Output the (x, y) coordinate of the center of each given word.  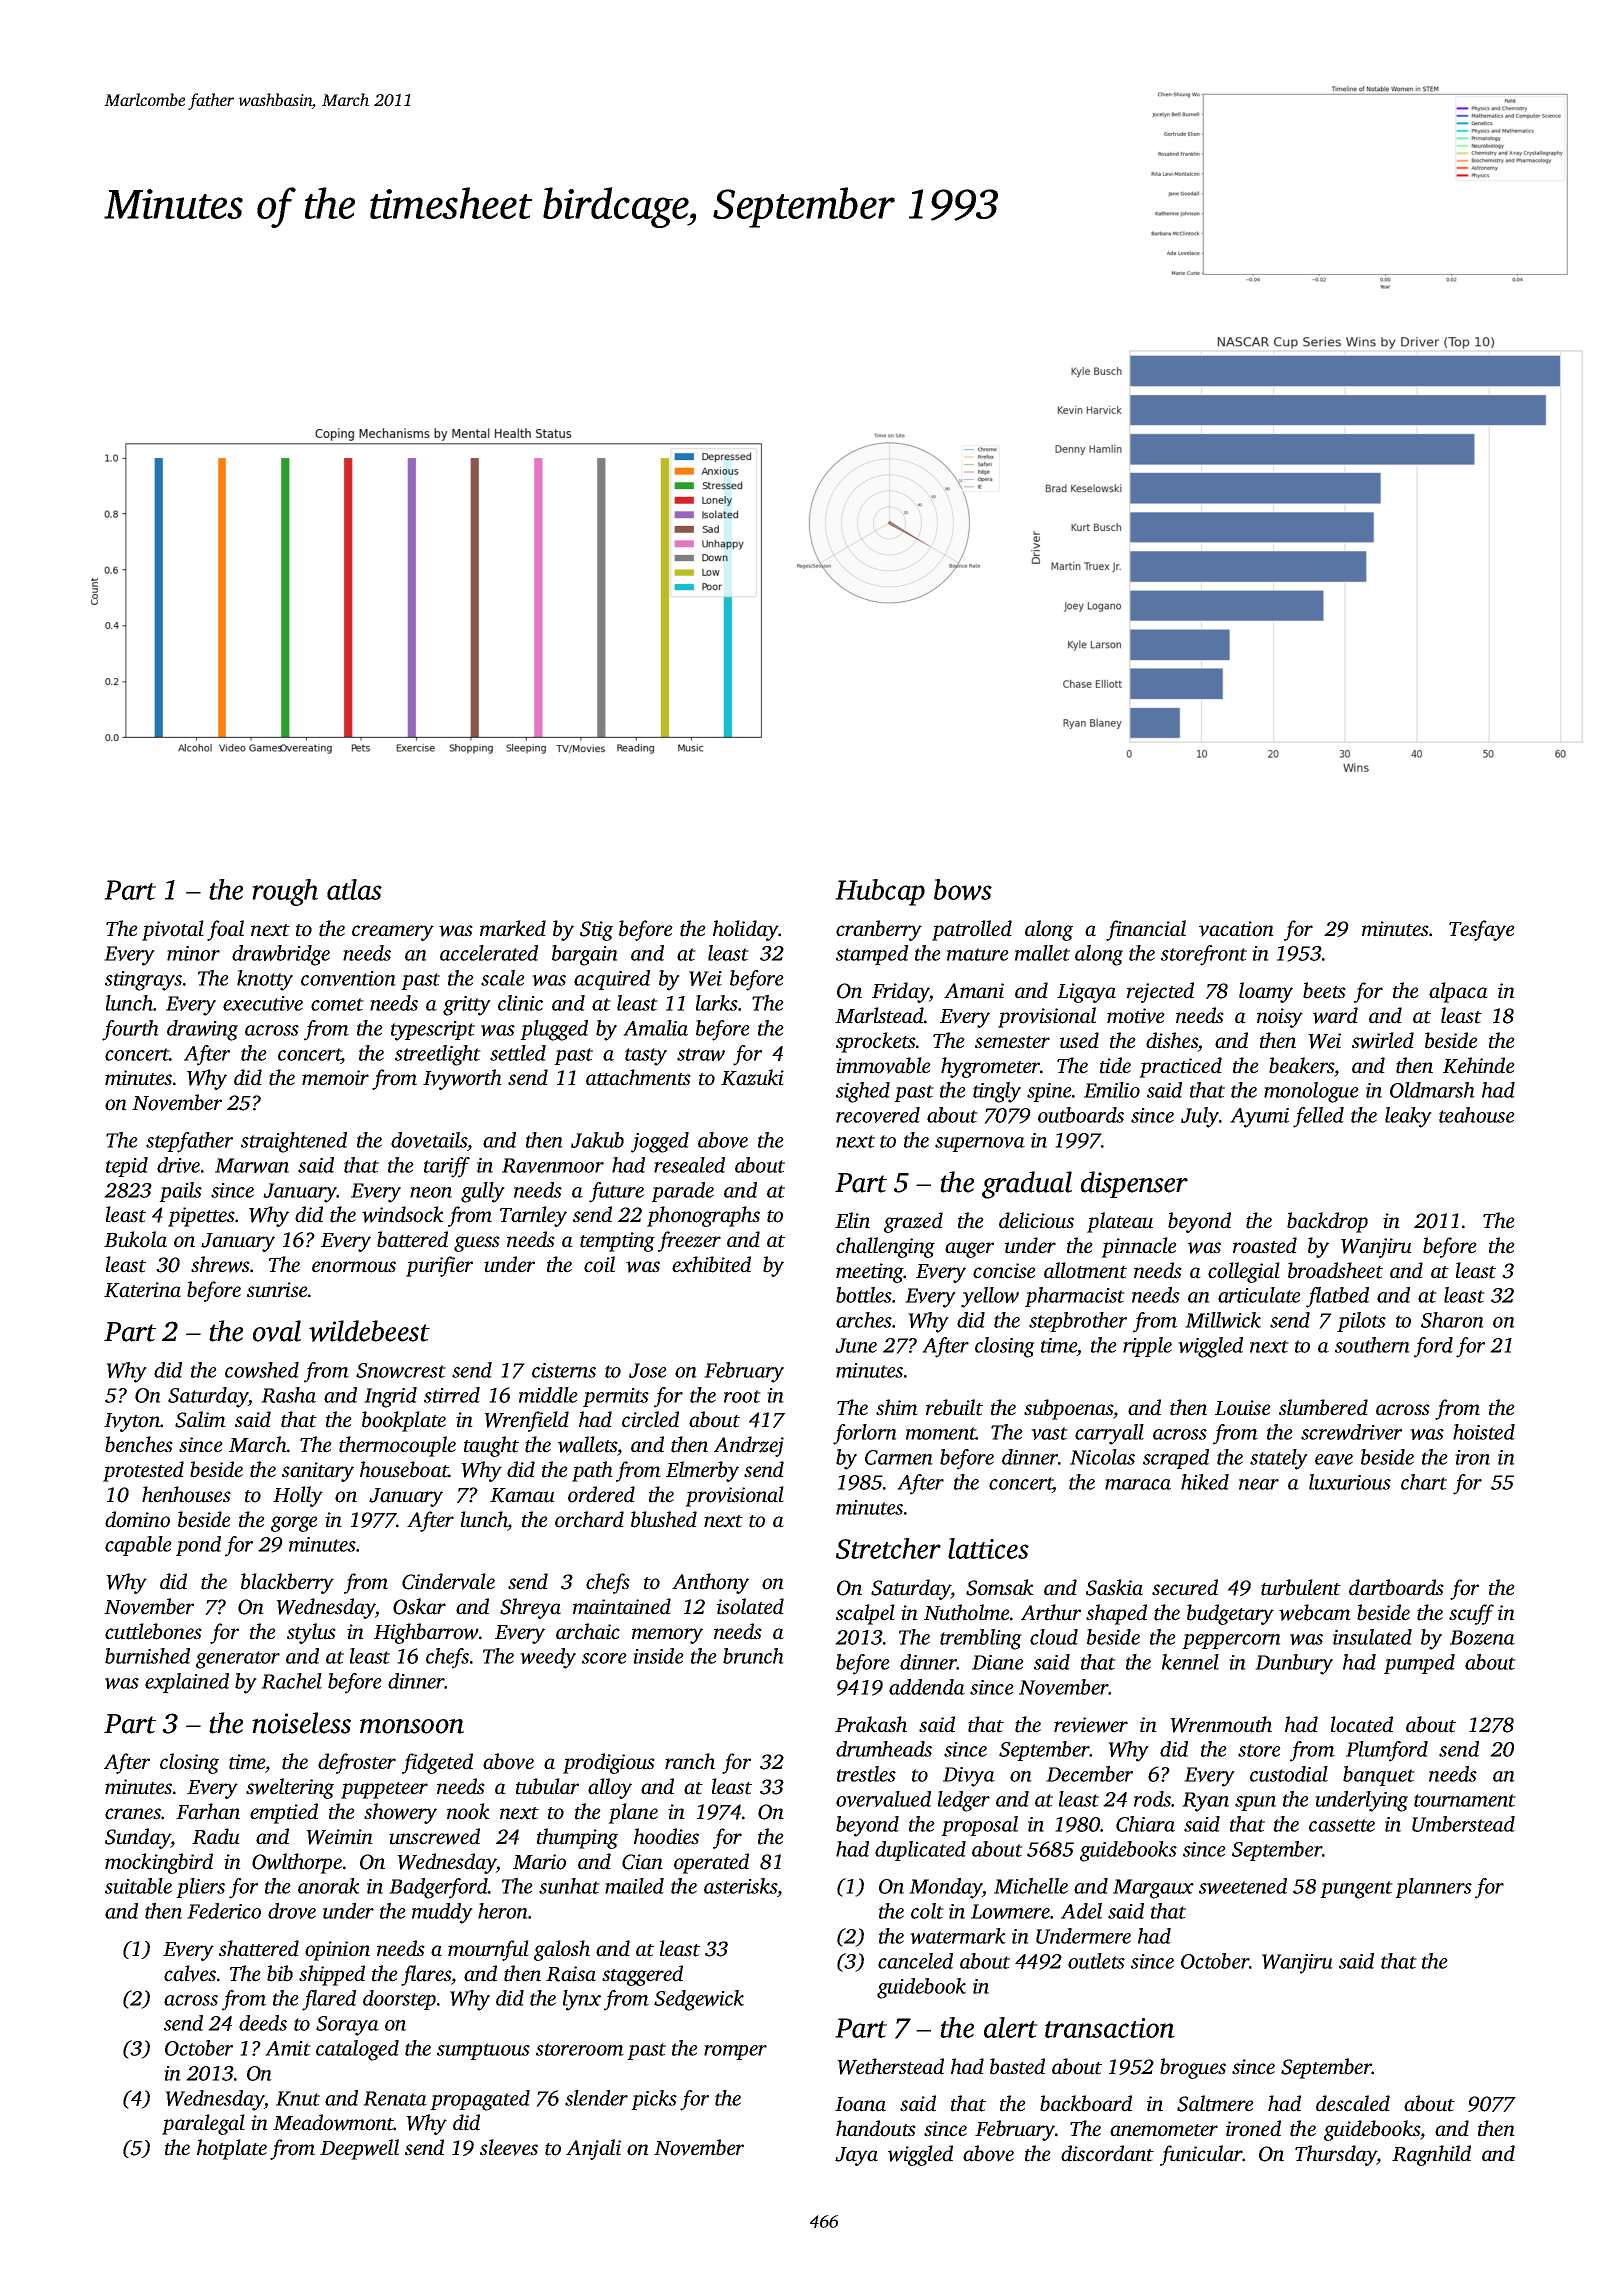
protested (143, 1471)
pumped (1419, 1664)
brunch (753, 1656)
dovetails (429, 1140)
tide (1115, 1065)
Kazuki (752, 1077)
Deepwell (359, 2149)
